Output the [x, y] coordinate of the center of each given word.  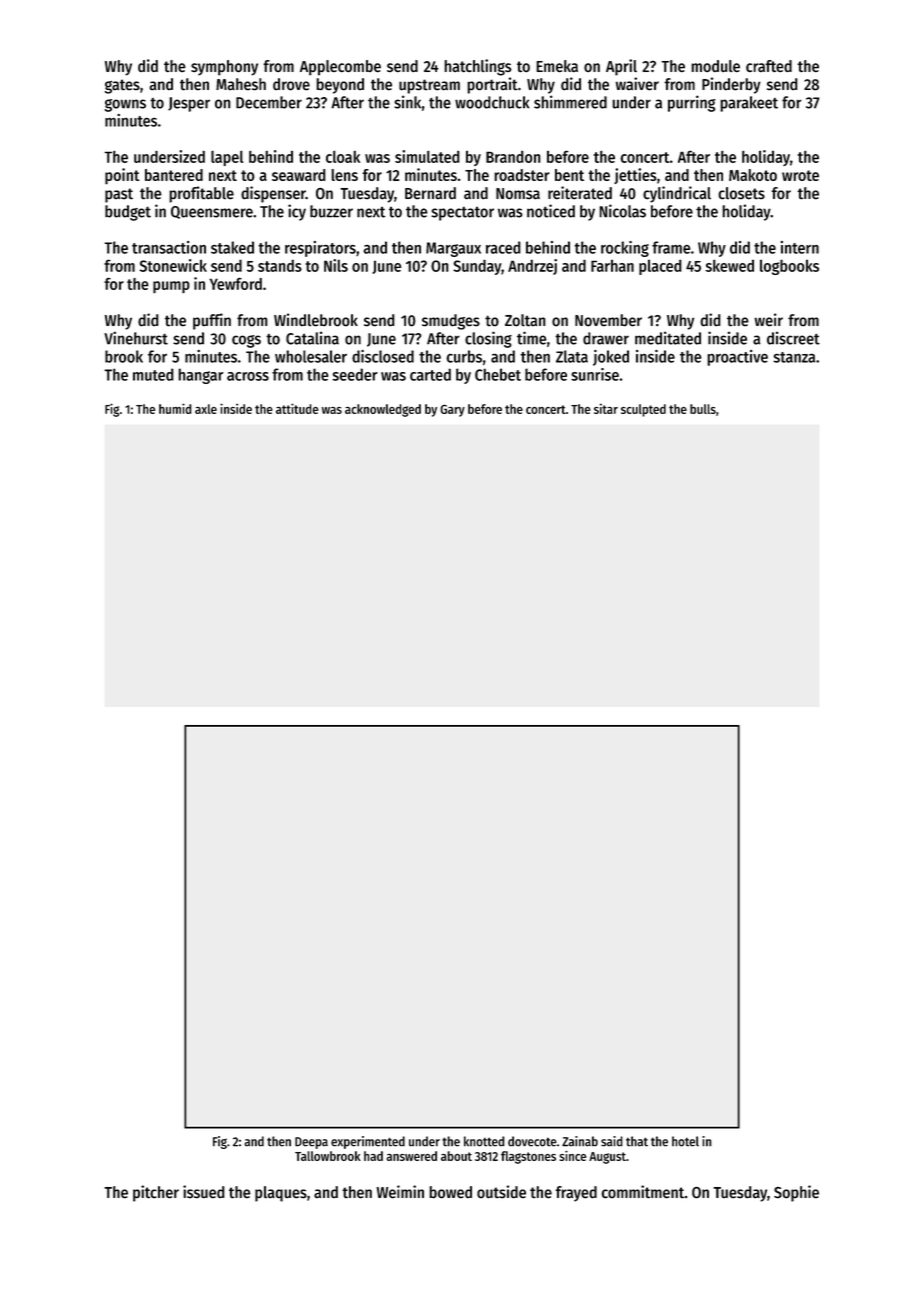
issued [204, 1191]
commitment [643, 1191]
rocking [625, 249]
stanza [794, 357]
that [637, 1141]
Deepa [311, 1143]
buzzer [331, 211]
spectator [462, 213]
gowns [125, 105]
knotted [484, 1141]
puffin [212, 321]
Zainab [580, 1141]
